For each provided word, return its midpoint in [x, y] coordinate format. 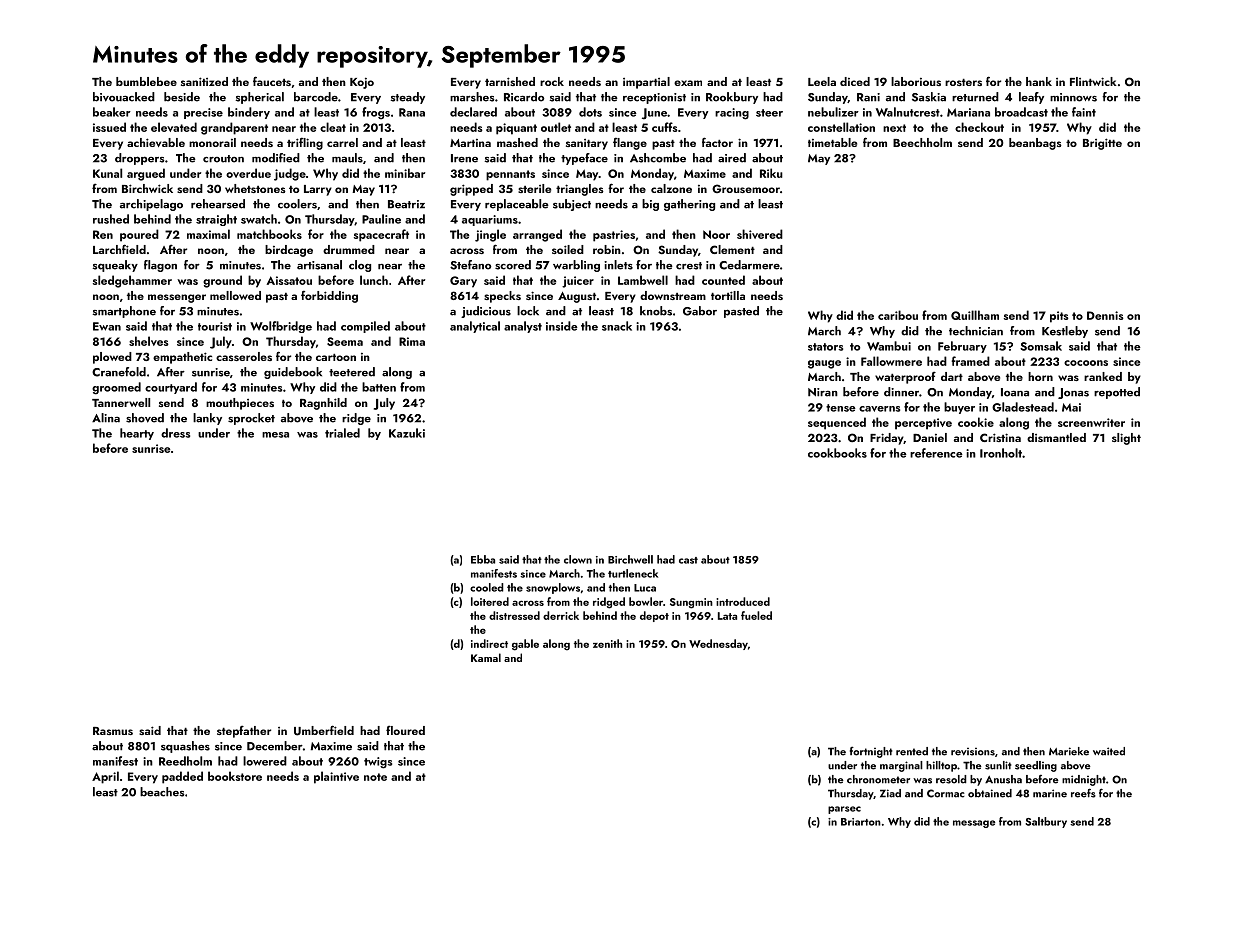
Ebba [483, 559]
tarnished [510, 81]
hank [1039, 81]
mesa [275, 435]
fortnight [871, 752]
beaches [162, 792]
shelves [149, 341]
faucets [272, 81]
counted [723, 280]
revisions [973, 752]
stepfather [244, 732]
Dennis [1105, 315]
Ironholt [1001, 453]
